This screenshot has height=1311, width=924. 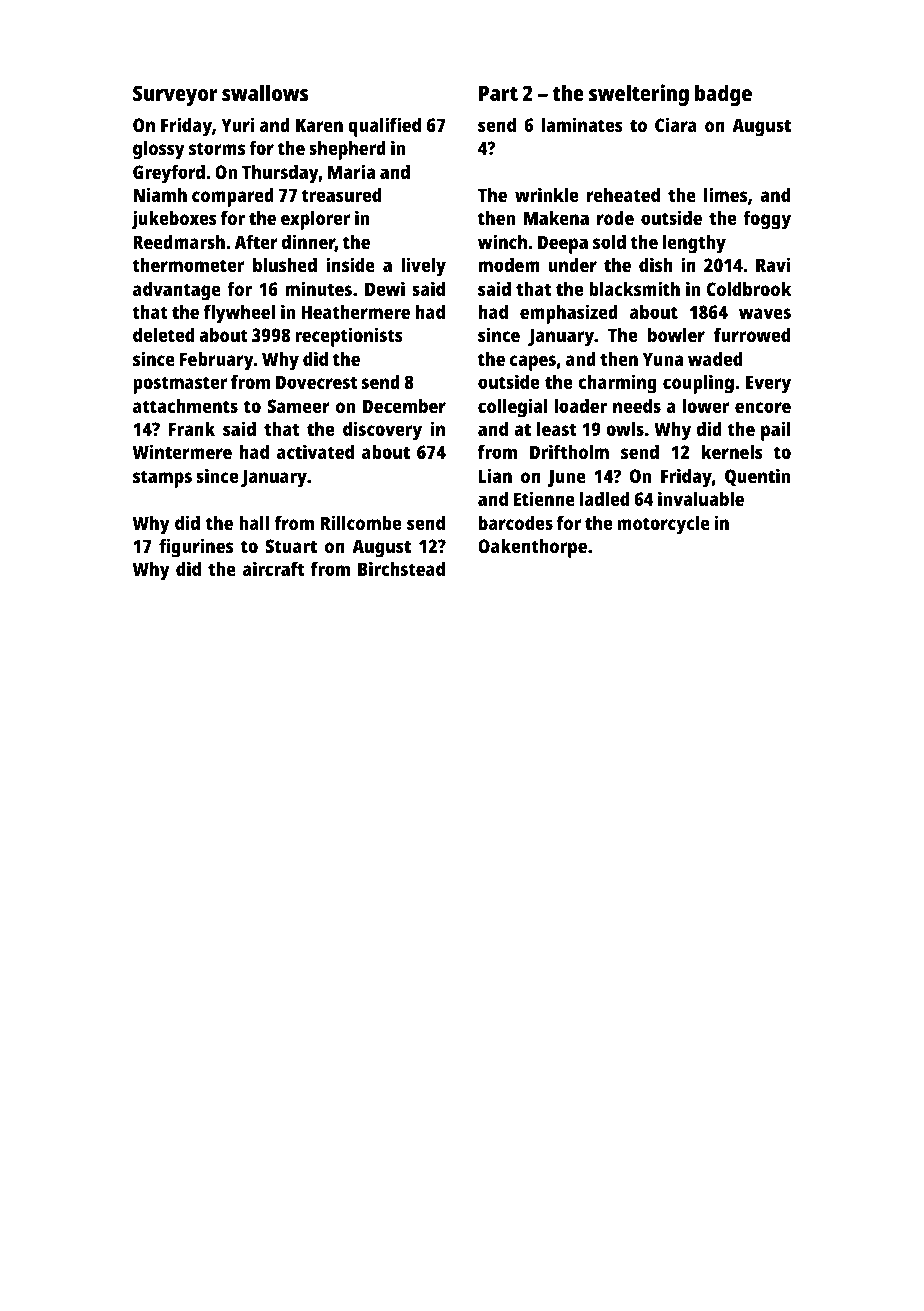 What do you see at coordinates (385, 288) in the screenshot?
I see `Dewi` at bounding box center [385, 288].
